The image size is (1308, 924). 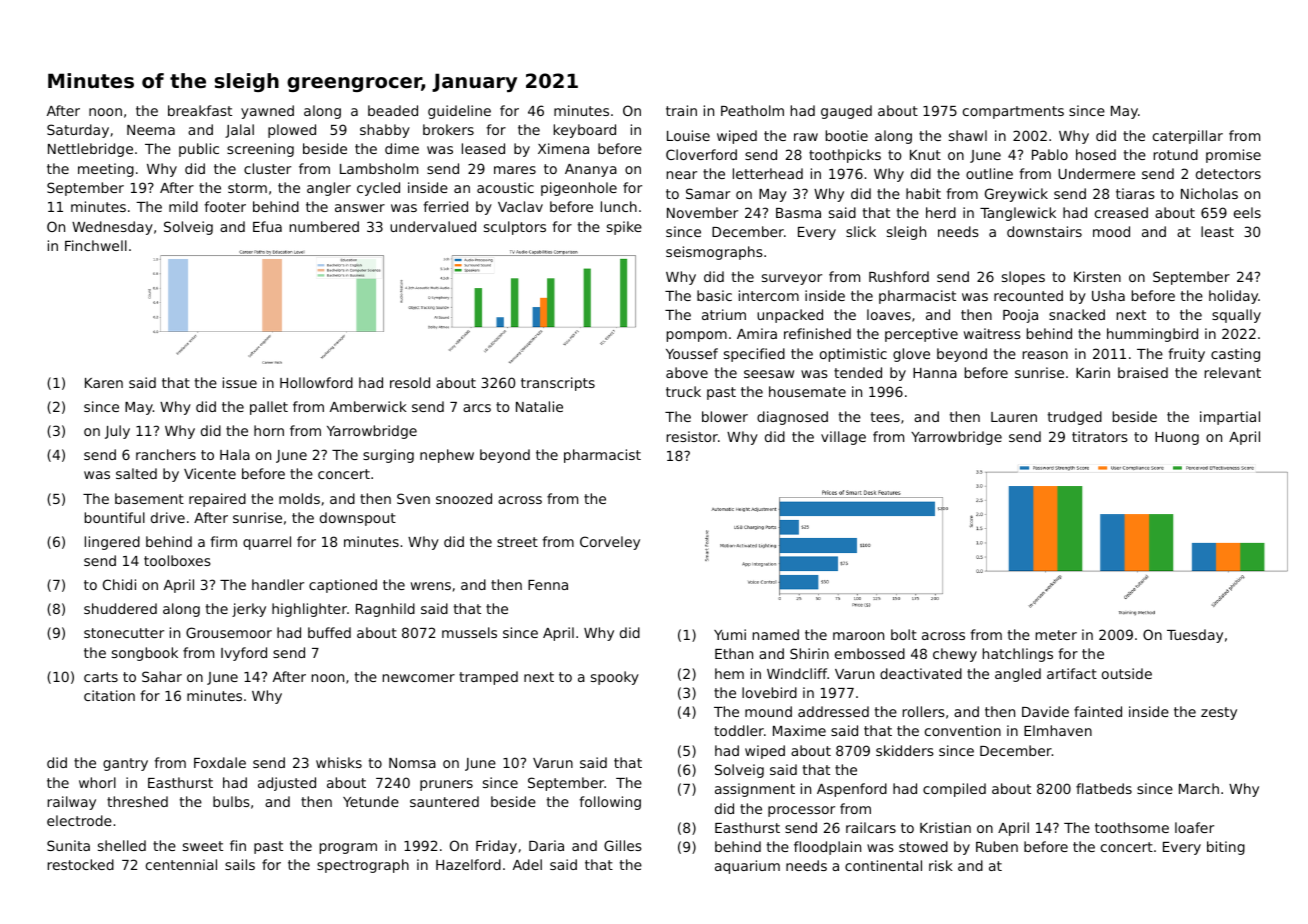 I want to click on drive, so click(x=168, y=517).
